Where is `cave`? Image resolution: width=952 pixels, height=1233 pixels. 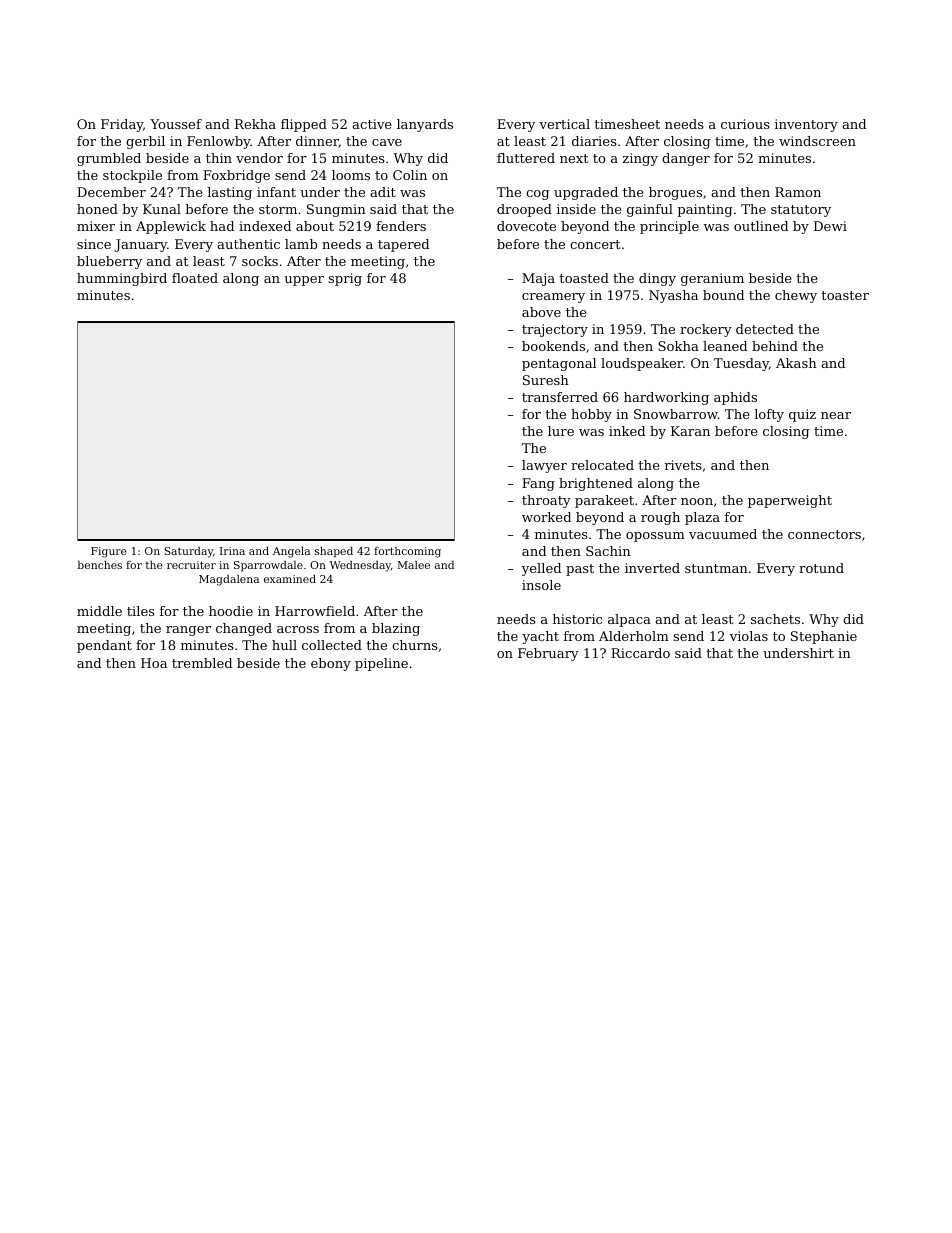 cave is located at coordinates (387, 142).
